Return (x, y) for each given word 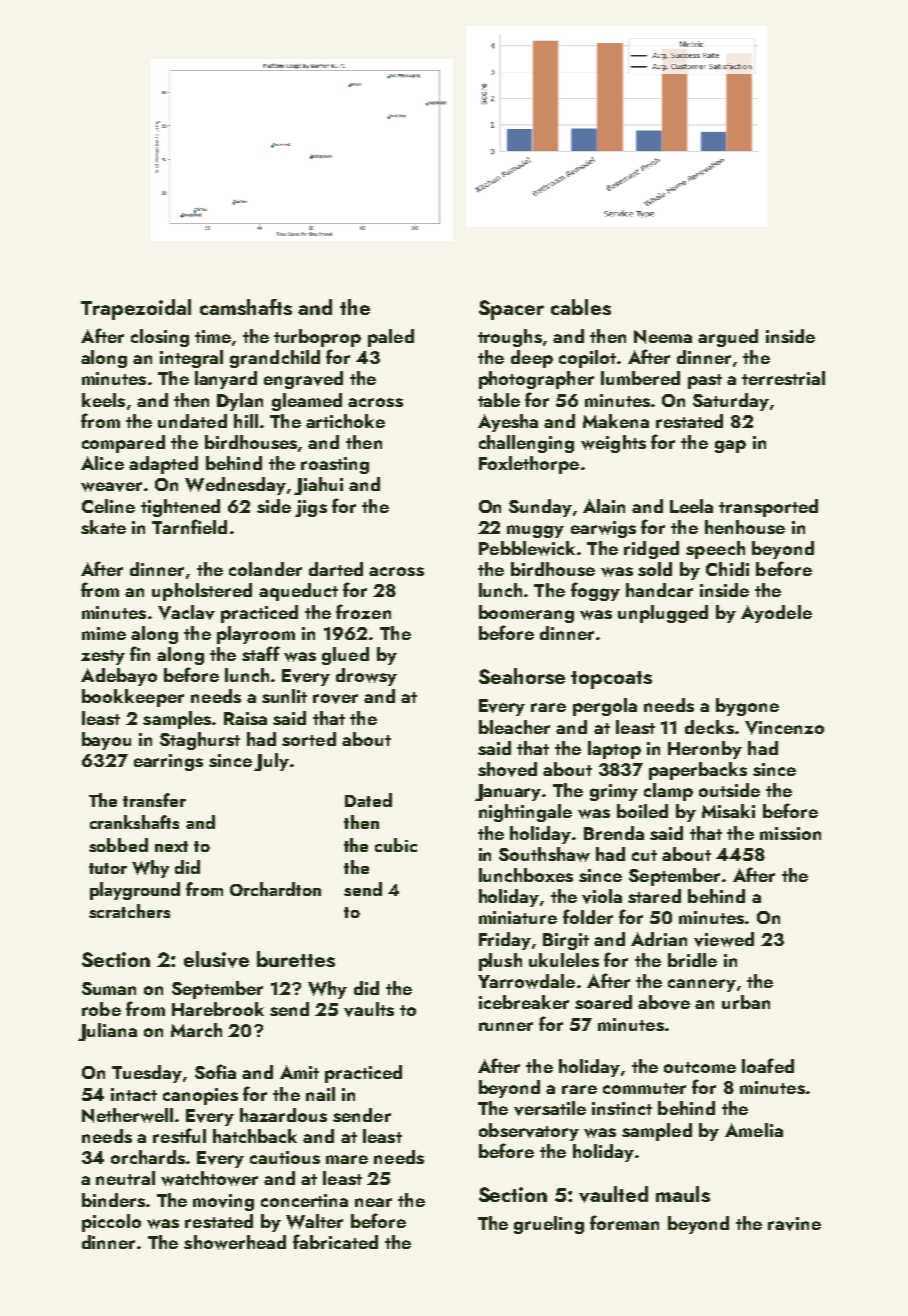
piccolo (111, 1223)
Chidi (727, 569)
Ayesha (508, 423)
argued (728, 338)
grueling (549, 1225)
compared (123, 444)
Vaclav (186, 612)
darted (336, 569)
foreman (624, 1222)
